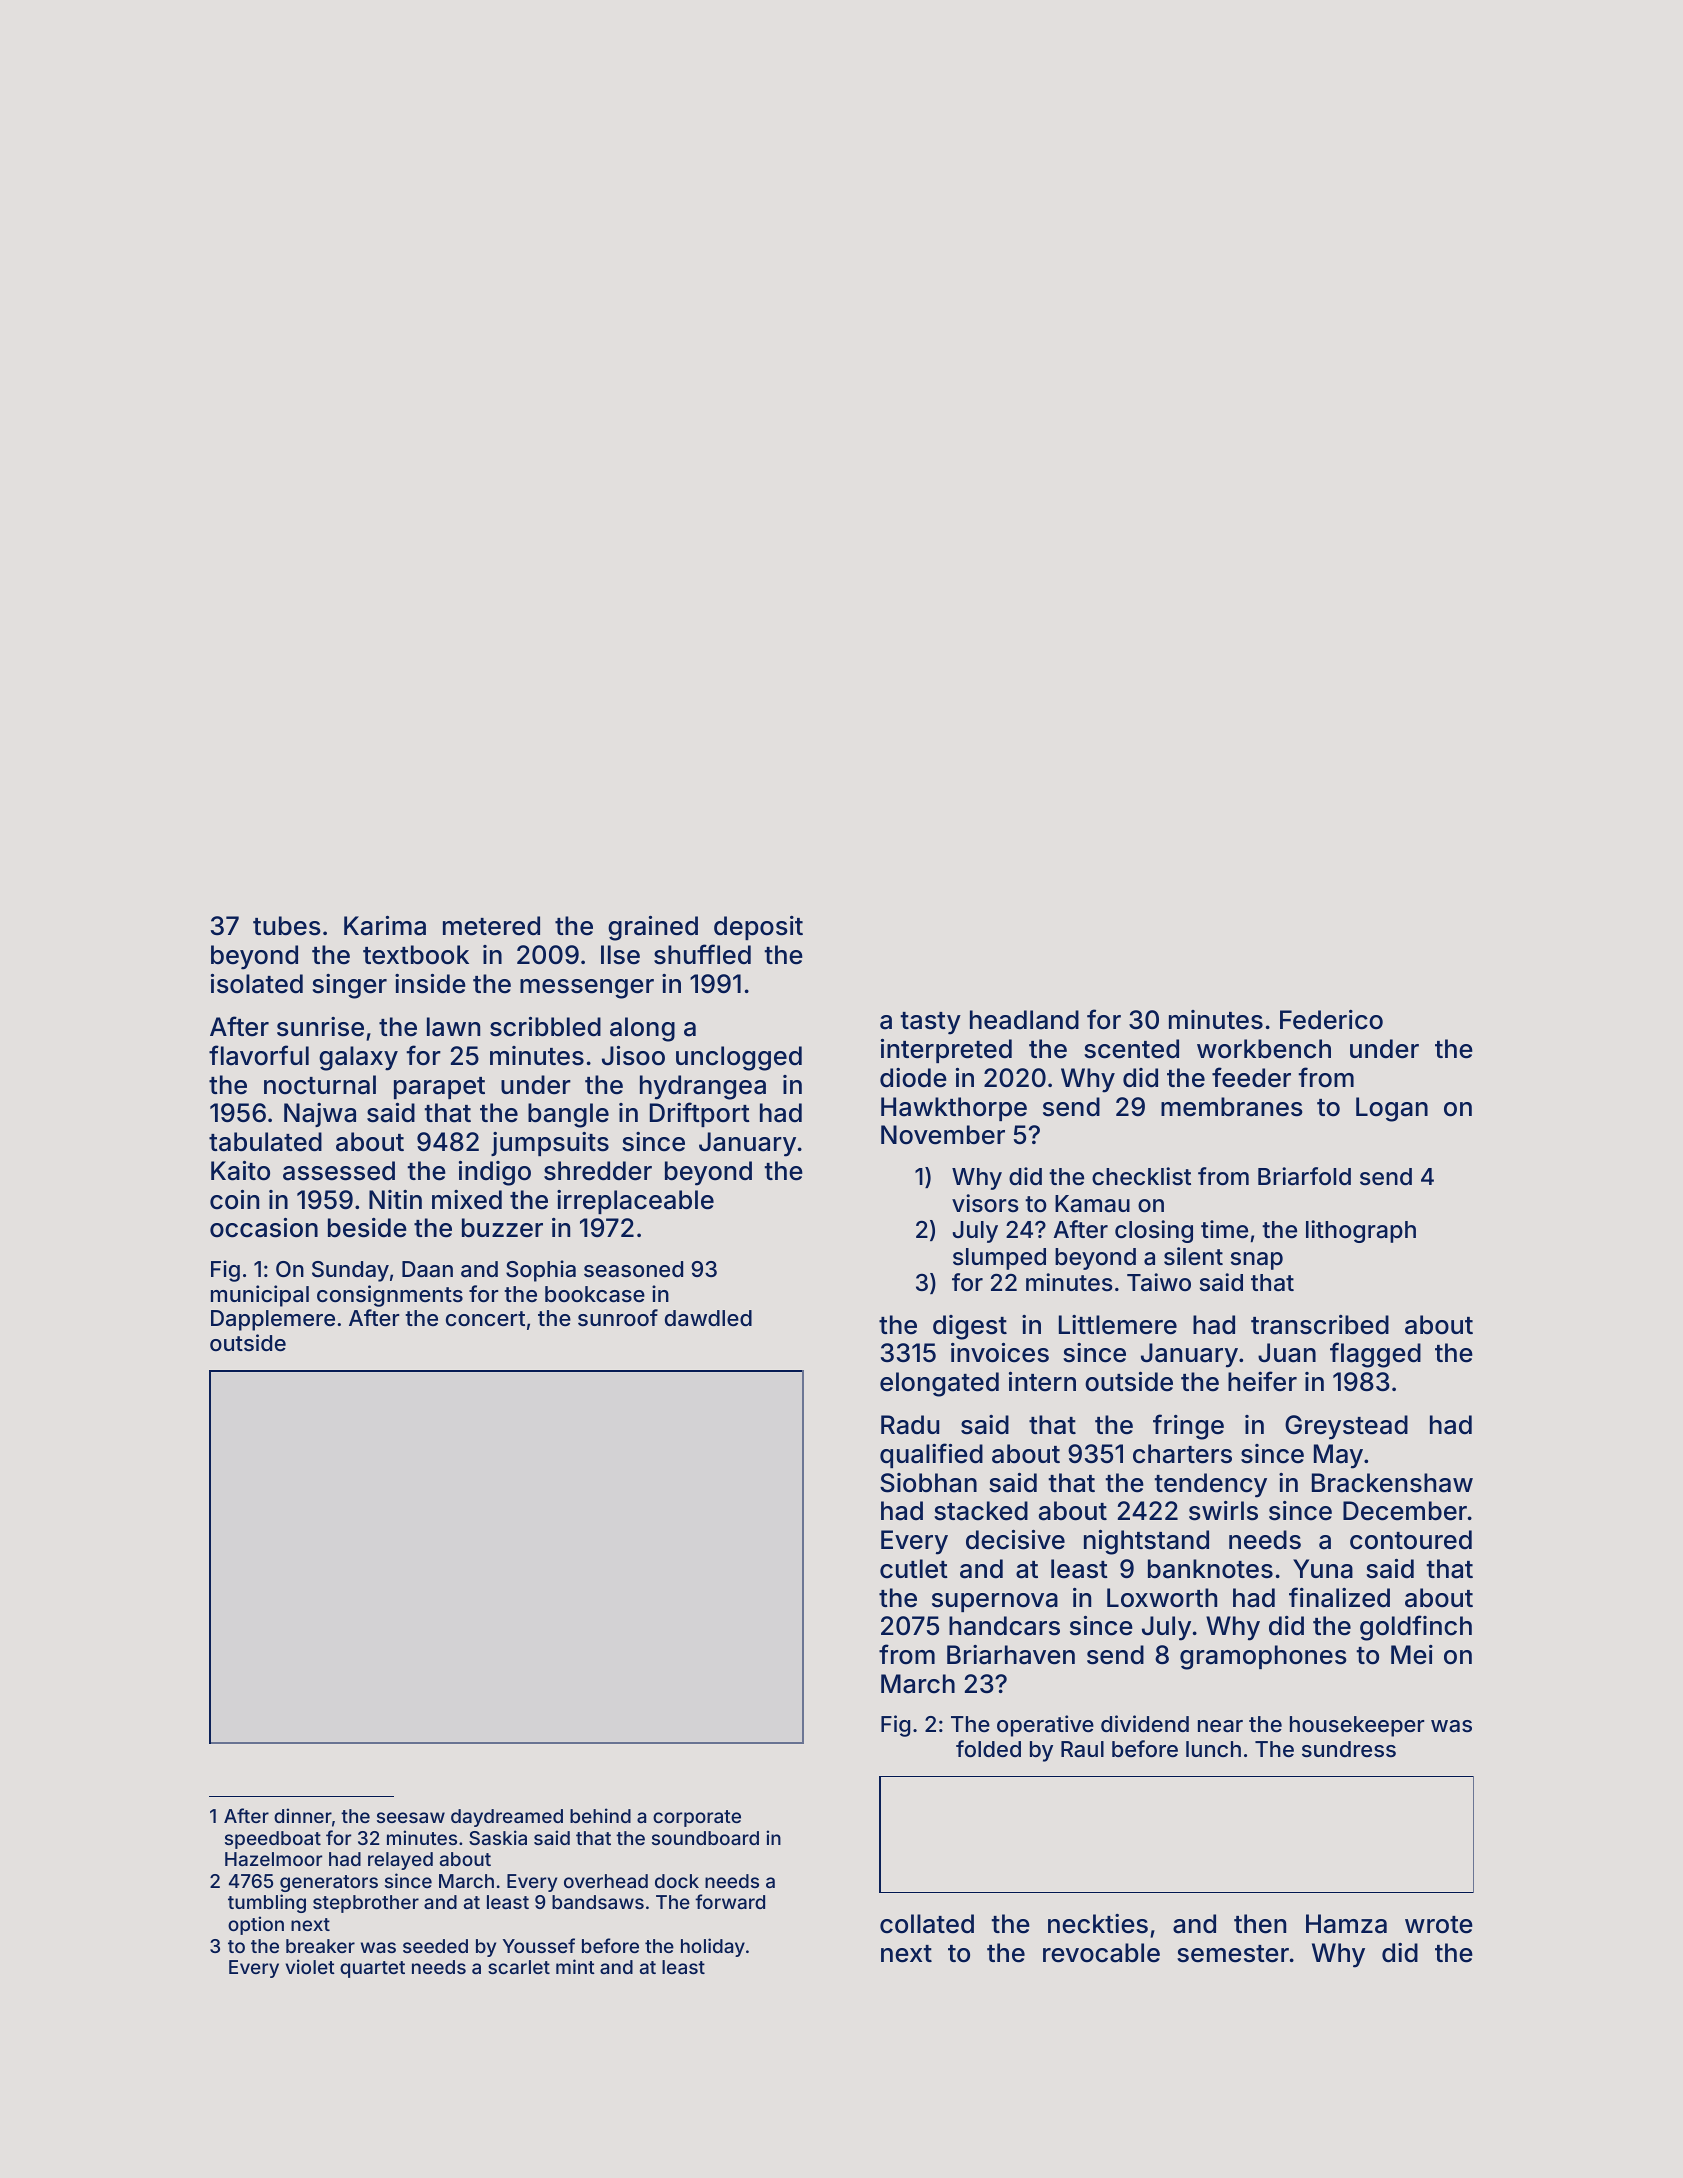 This image has height=2178, width=1683. Describe the element at coordinates (1264, 1049) in the image. I see `workbench` at that location.
